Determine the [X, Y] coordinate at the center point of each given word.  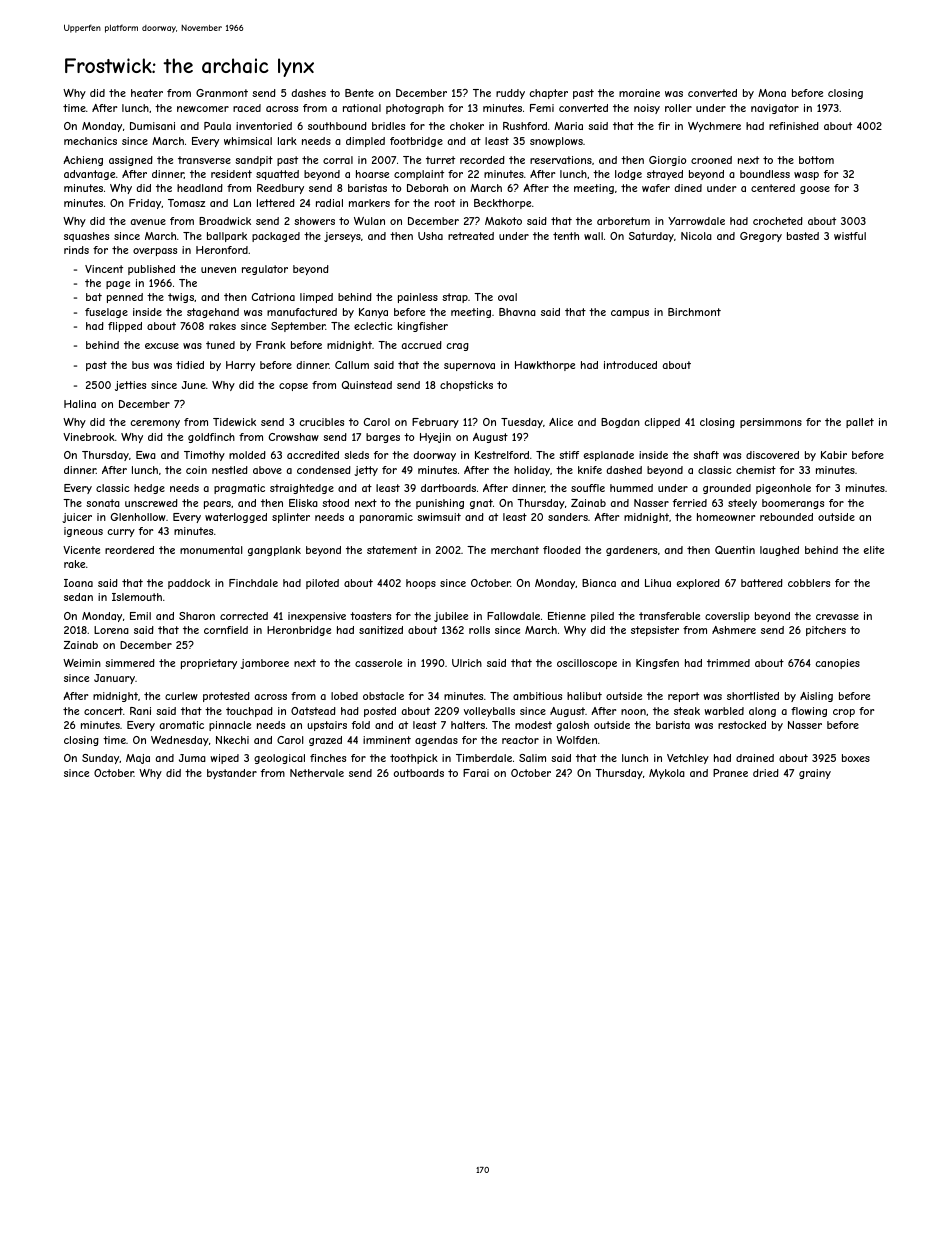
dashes [308, 93]
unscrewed [151, 503]
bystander [232, 774]
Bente [359, 93]
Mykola [667, 774]
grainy [815, 774]
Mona [772, 93]
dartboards [448, 488]
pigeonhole [783, 489]
